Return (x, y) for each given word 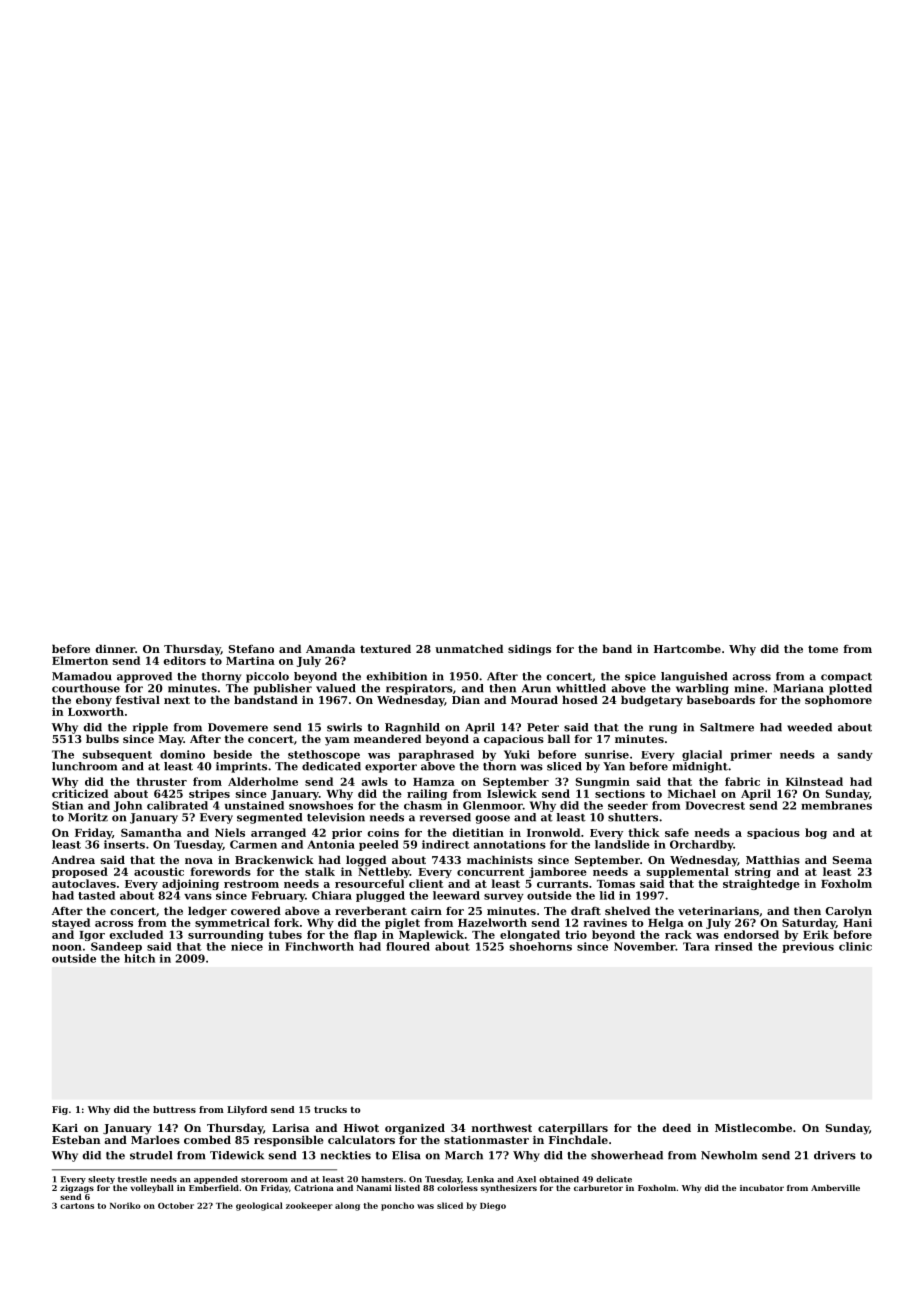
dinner (115, 648)
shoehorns (541, 946)
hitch (139, 958)
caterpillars (573, 1129)
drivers (835, 1155)
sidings (529, 650)
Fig (60, 1110)
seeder (628, 805)
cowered (256, 910)
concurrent (491, 872)
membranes (836, 805)
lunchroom (84, 766)
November (645, 946)
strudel (151, 1155)
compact (846, 678)
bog (816, 833)
